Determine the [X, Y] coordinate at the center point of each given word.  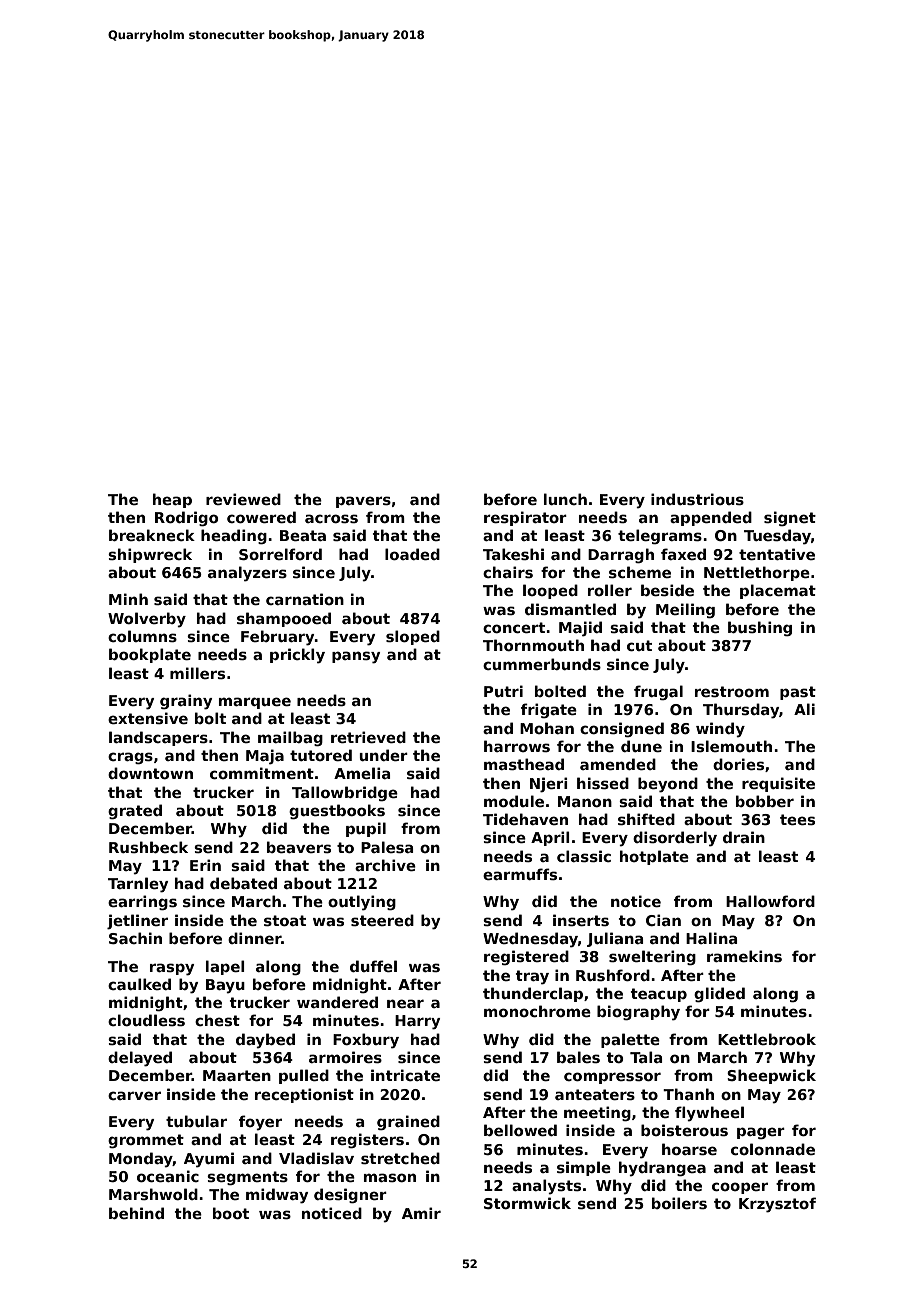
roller [610, 590]
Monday [141, 1160]
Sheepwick [771, 1076]
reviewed [243, 499]
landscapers [158, 738]
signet [790, 518]
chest [217, 1020]
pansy [356, 657]
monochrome [537, 1011]
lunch [565, 499]
